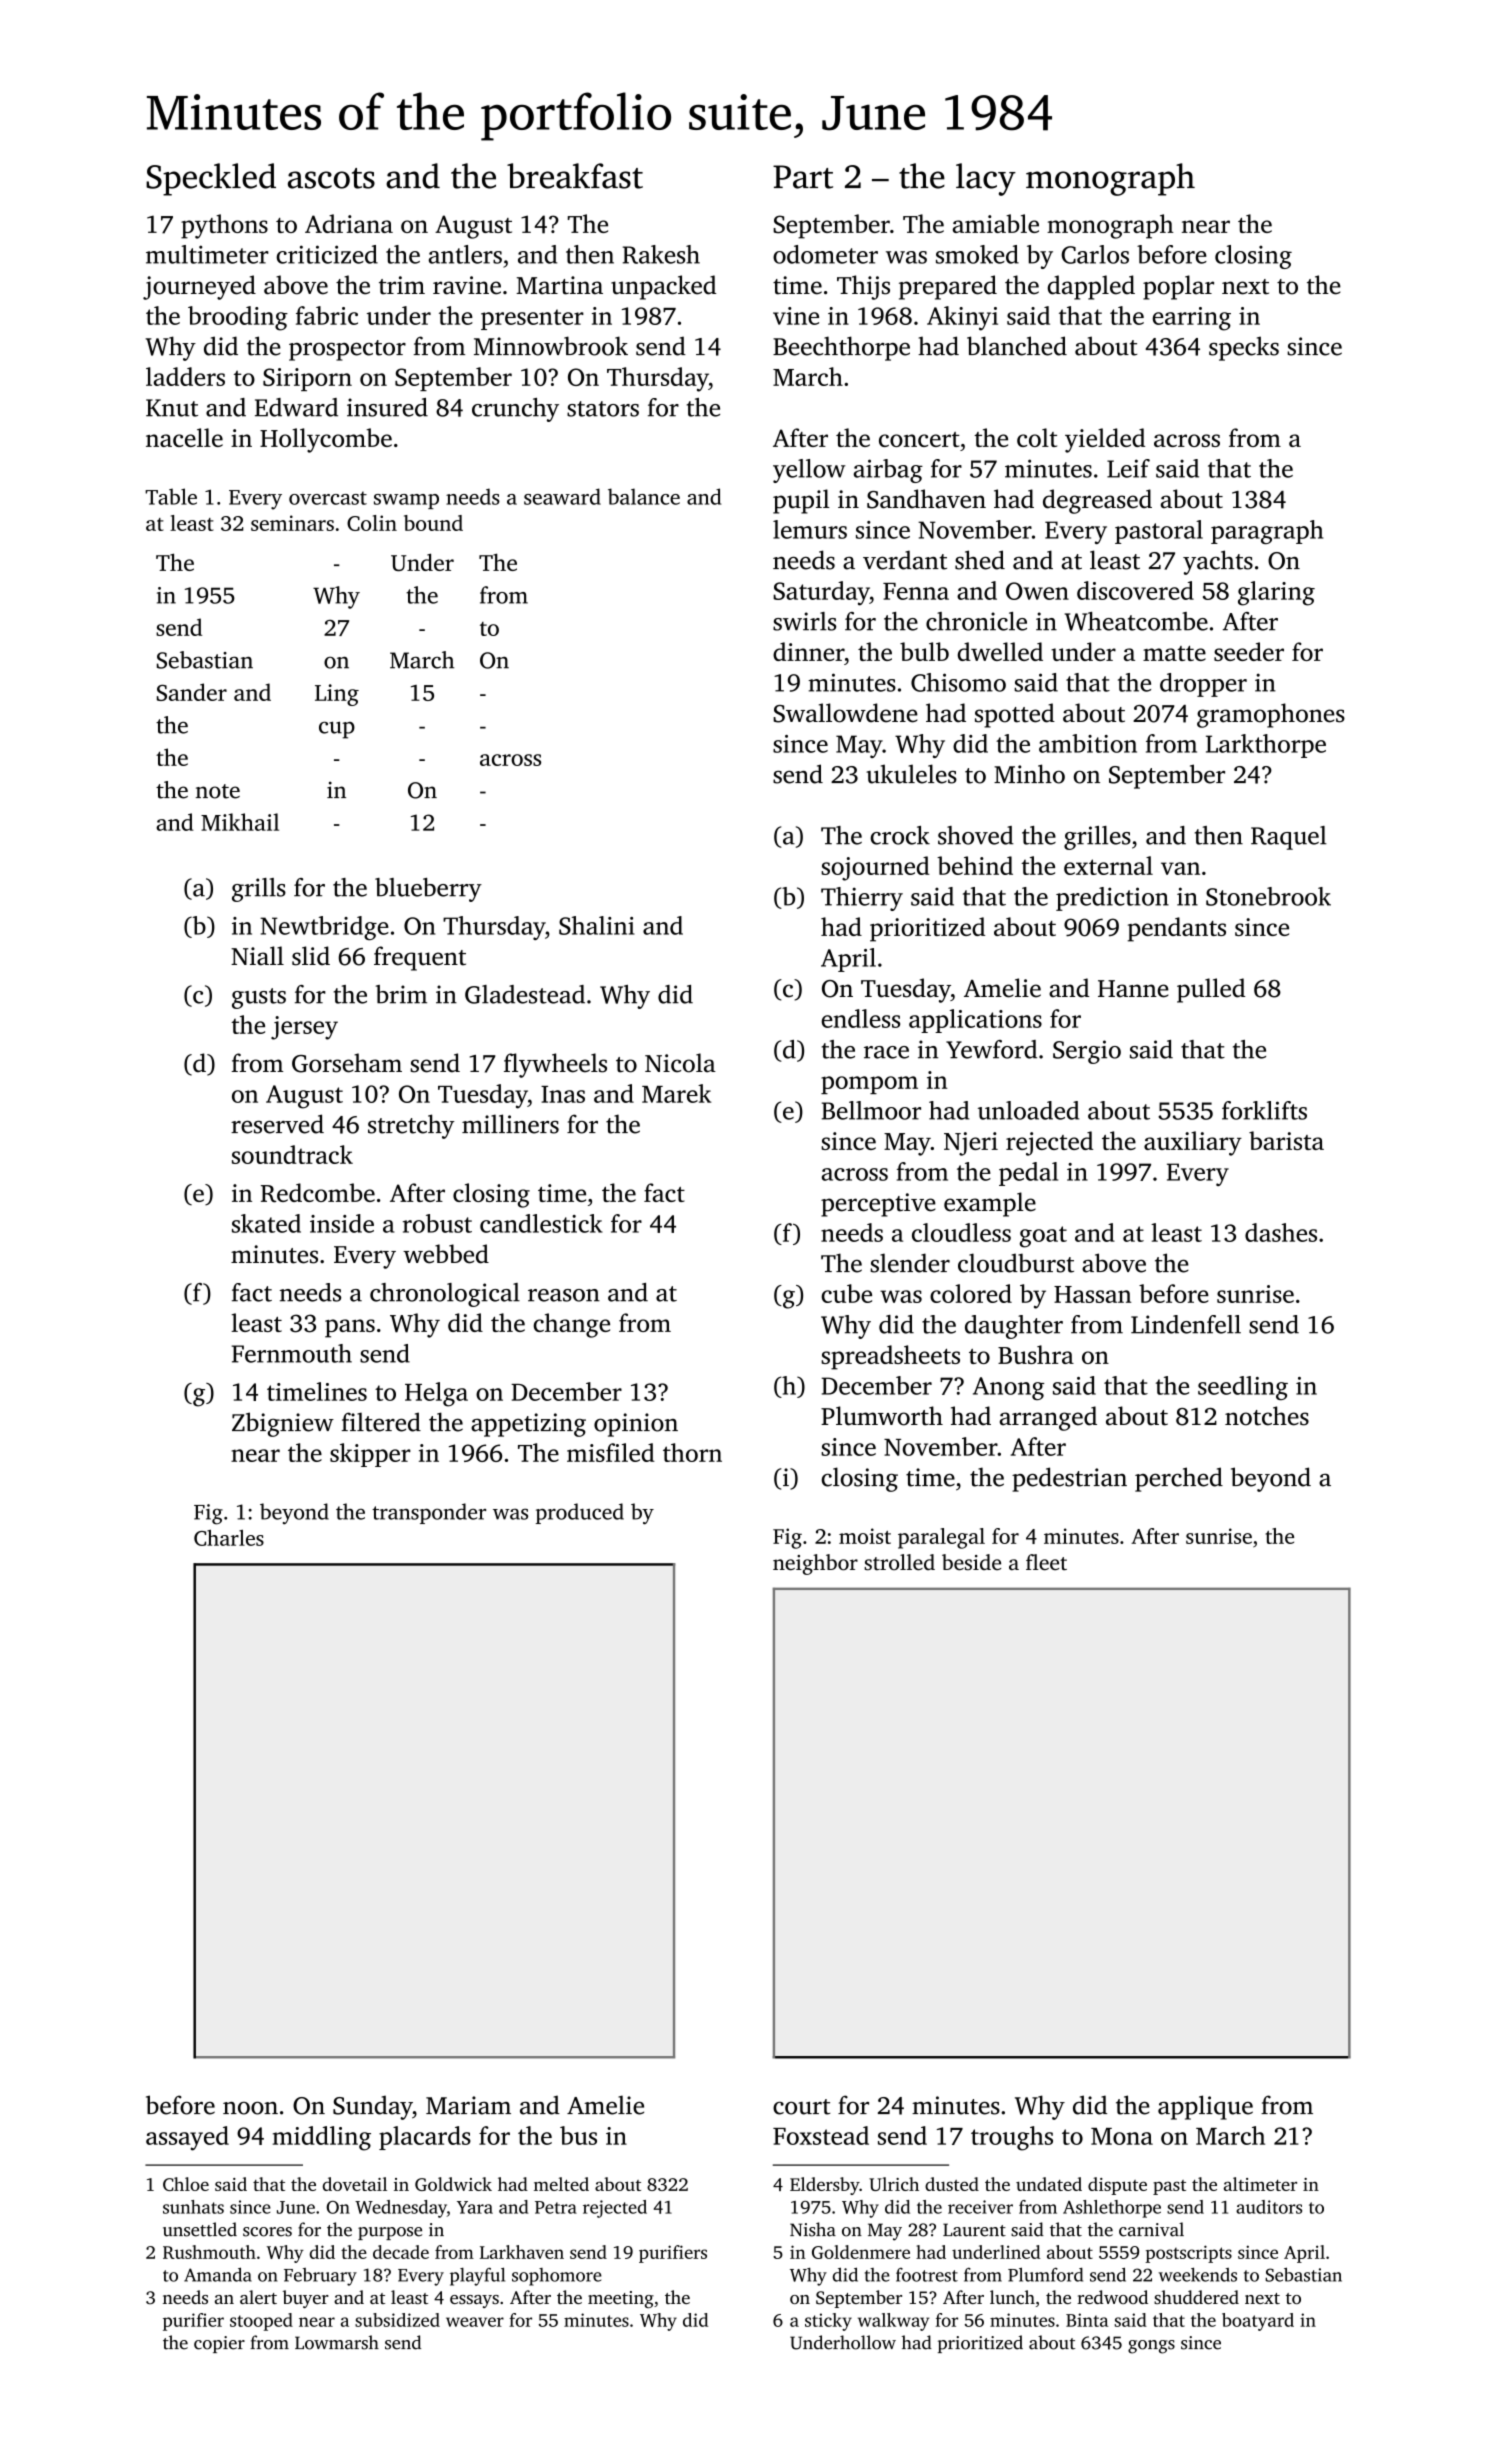 The height and width of the page is (2464, 1496). What do you see at coordinates (1135, 590) in the page?
I see `discovered` at bounding box center [1135, 590].
